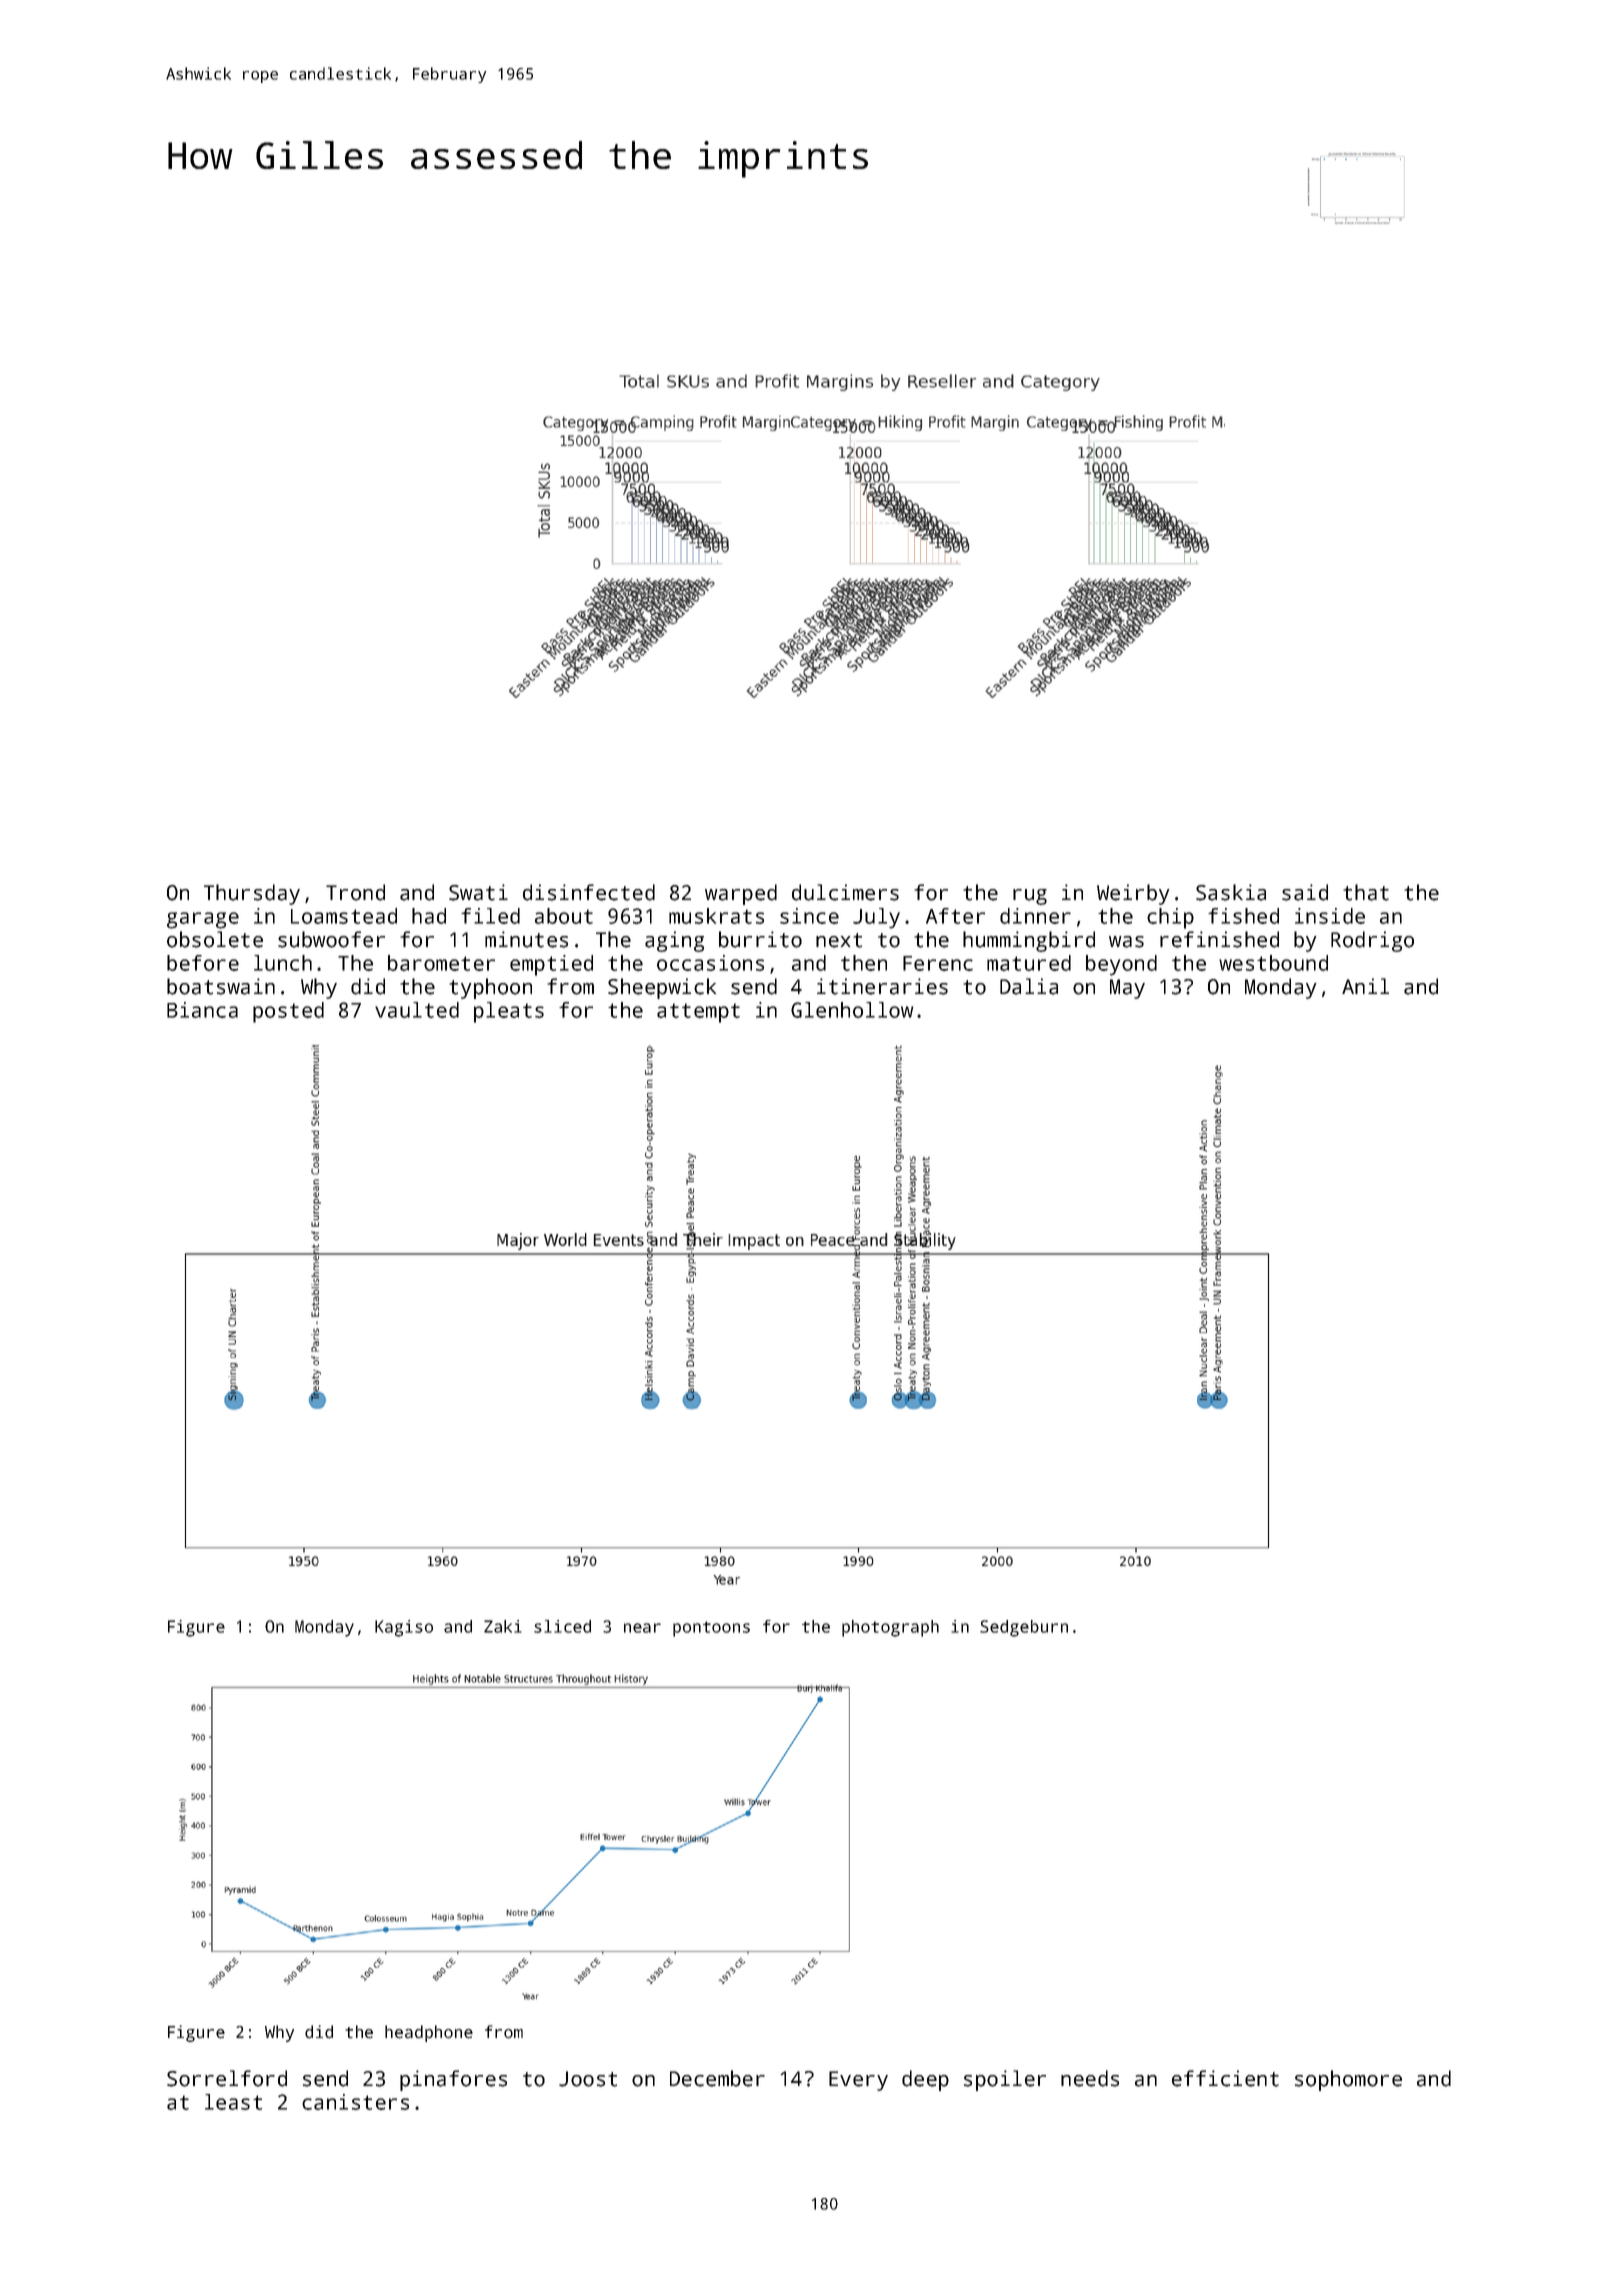  Describe the element at coordinates (417, 1010) in the image. I see `vaulted` at that location.
